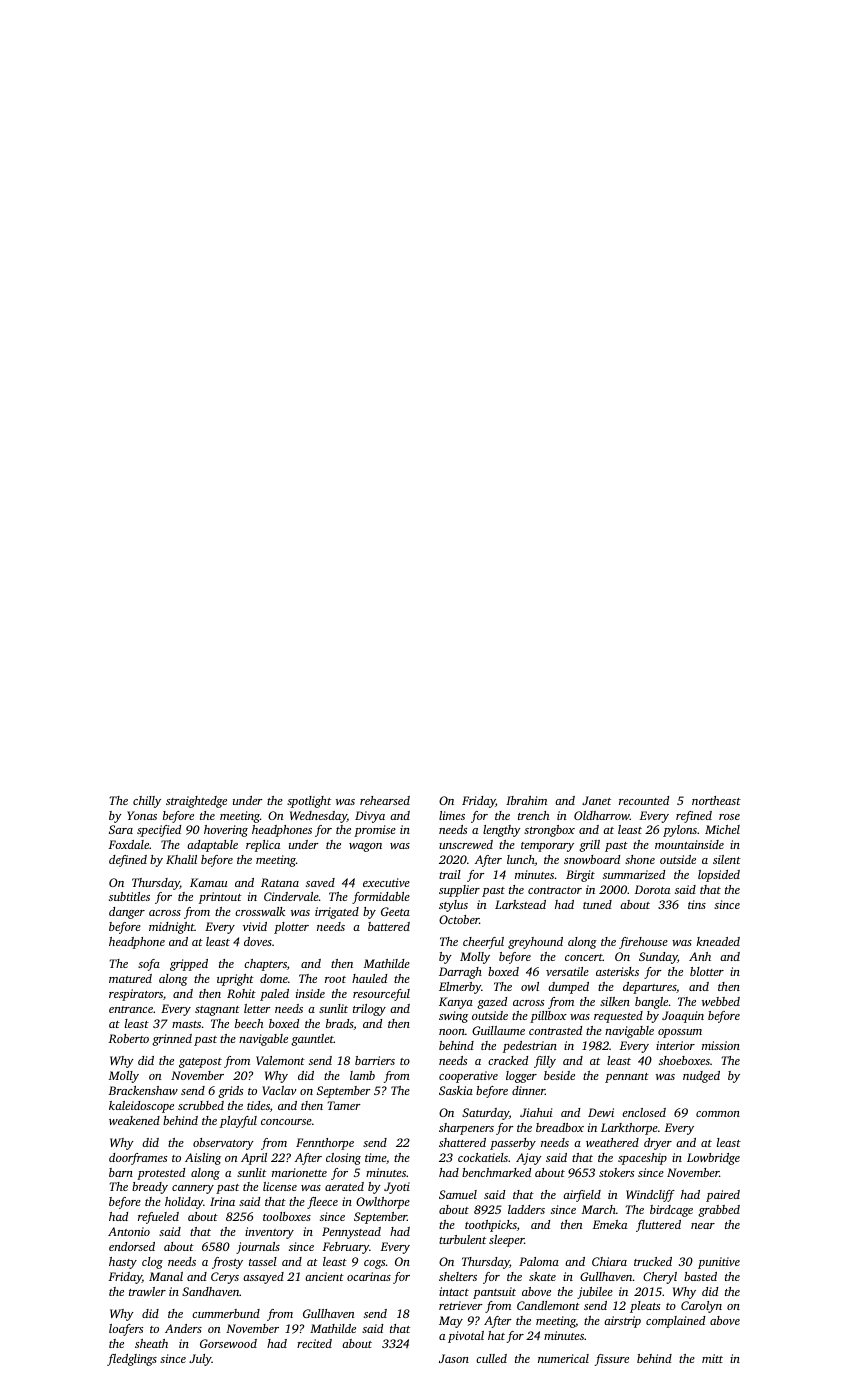 Image resolution: width=849 pixels, height=1400 pixels. What do you see at coordinates (375, 1060) in the image?
I see `barriers` at bounding box center [375, 1060].
